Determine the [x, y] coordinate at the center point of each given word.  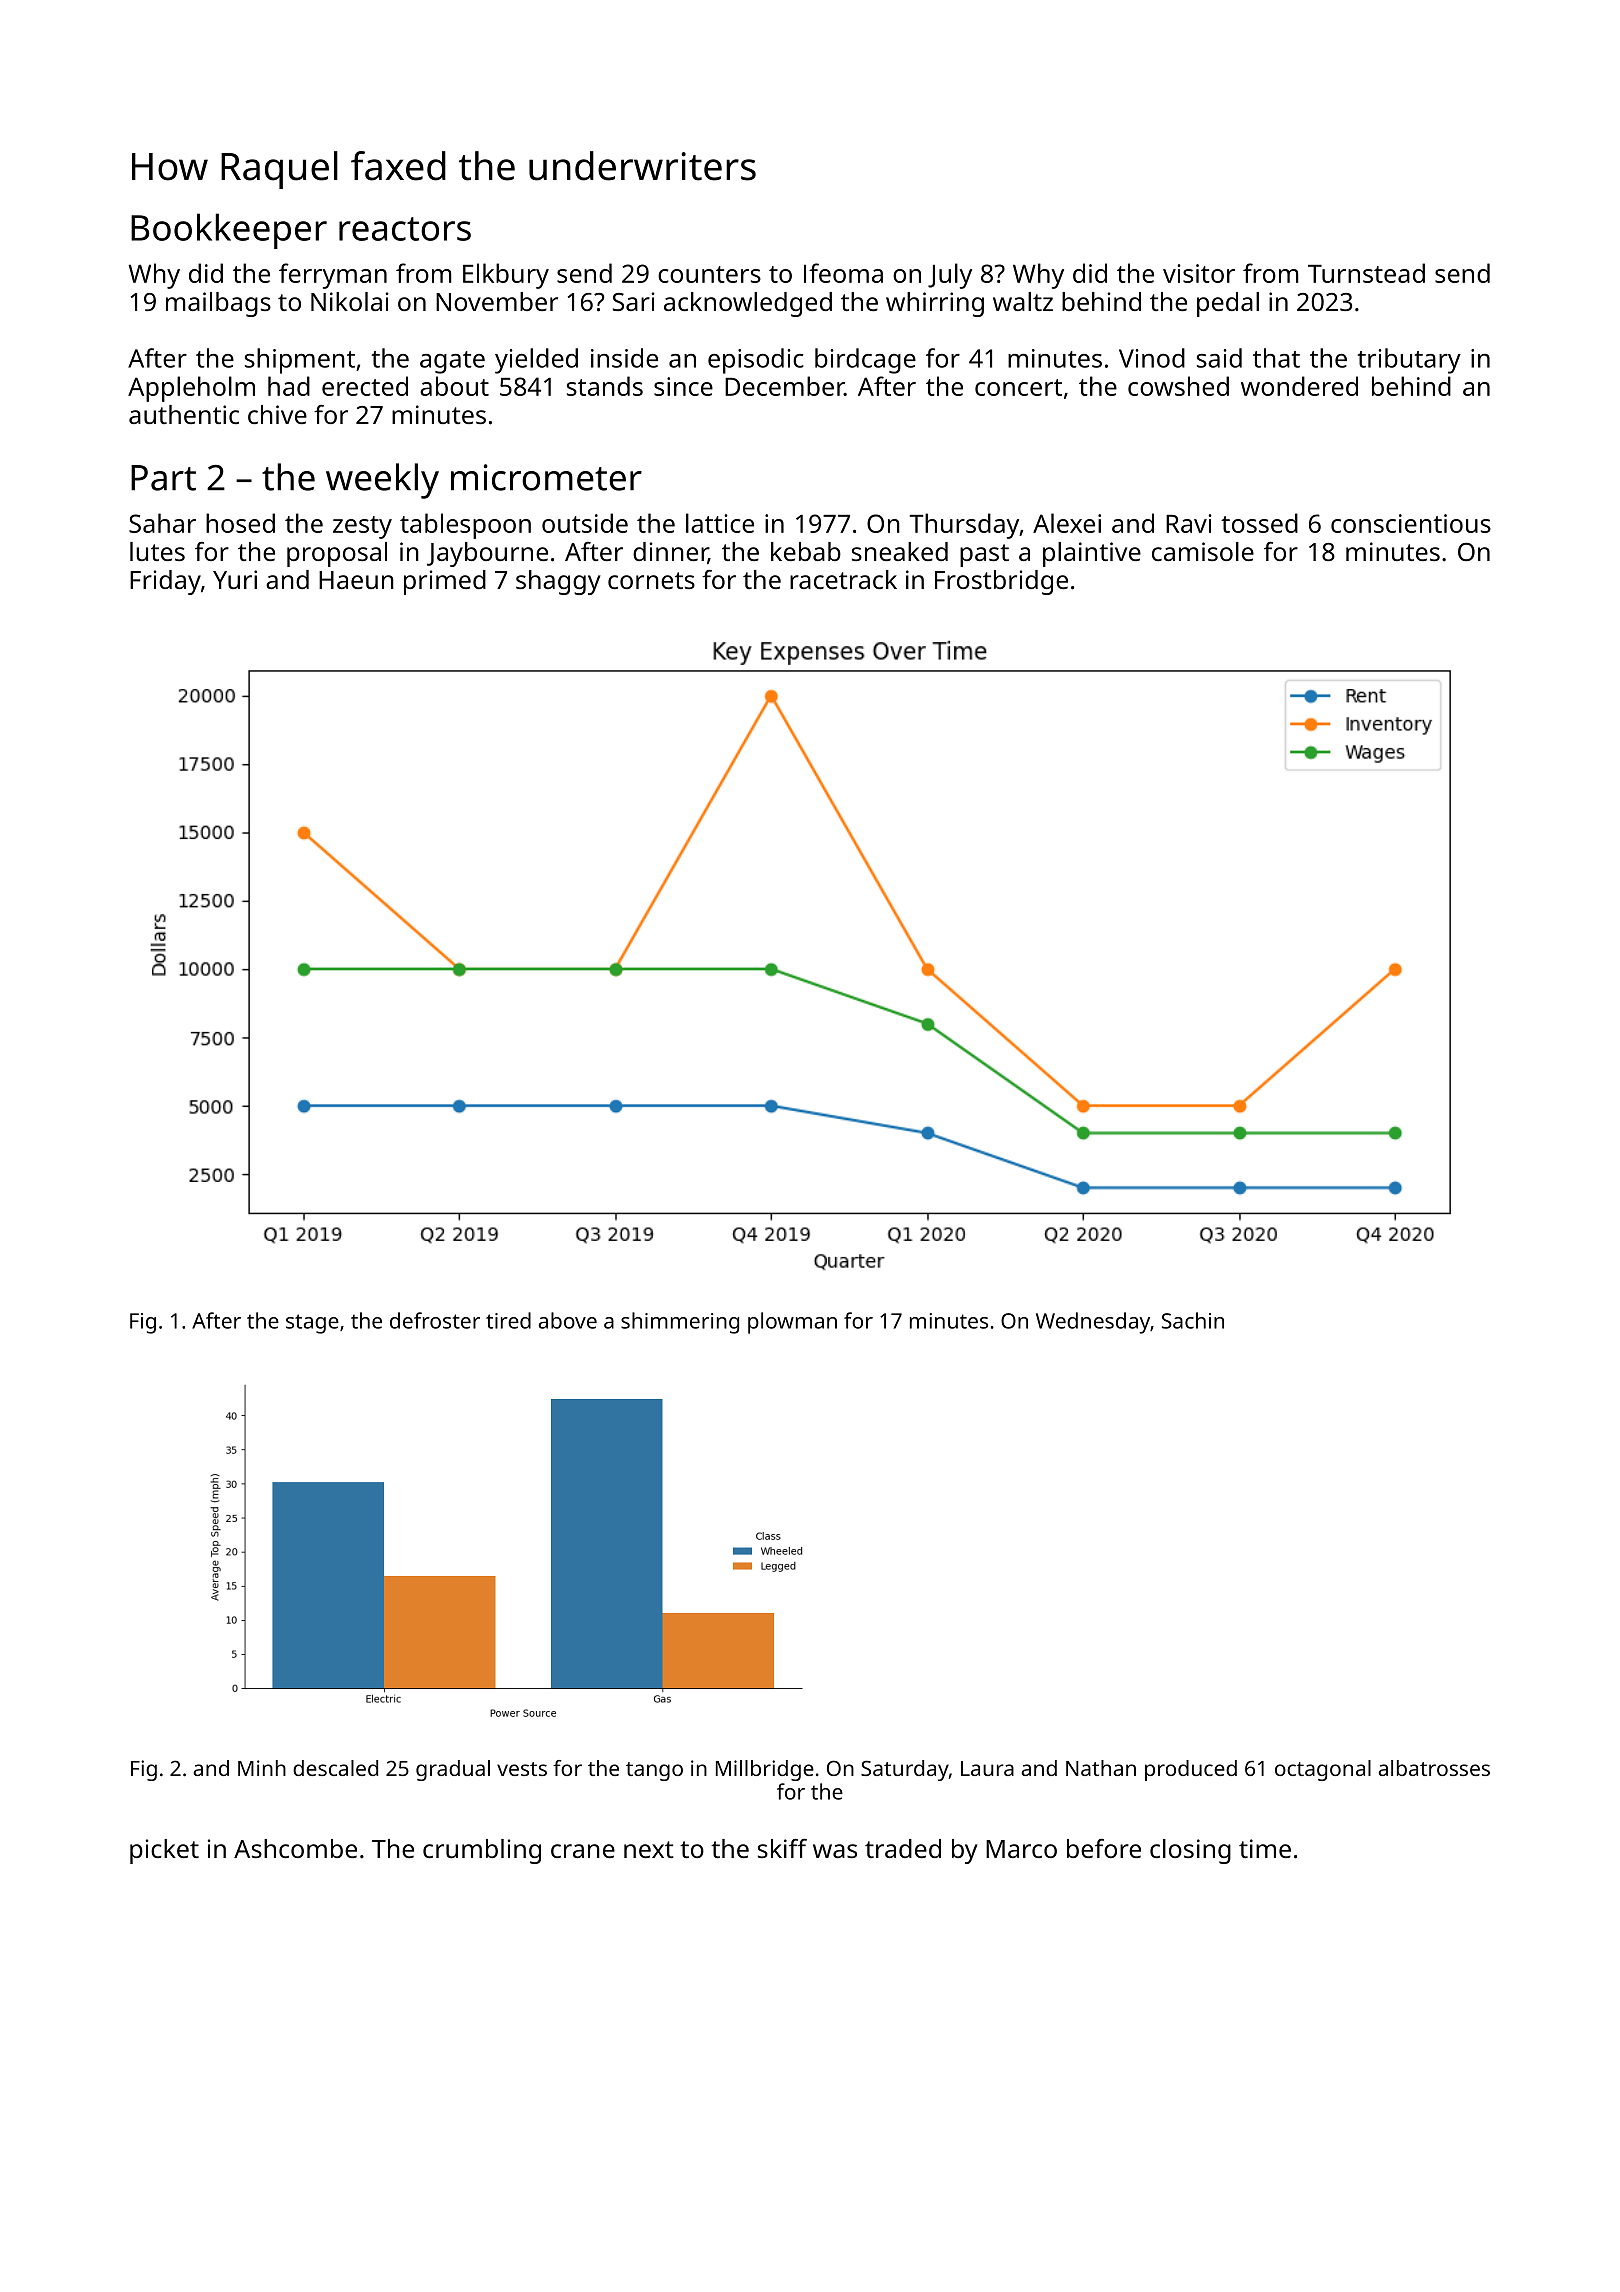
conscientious [1411, 523]
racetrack [843, 579]
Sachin [1193, 1320]
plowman [792, 1323]
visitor [1199, 273]
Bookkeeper [229, 231]
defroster [435, 1320]
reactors [405, 229]
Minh [262, 1768]
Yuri [235, 579]
